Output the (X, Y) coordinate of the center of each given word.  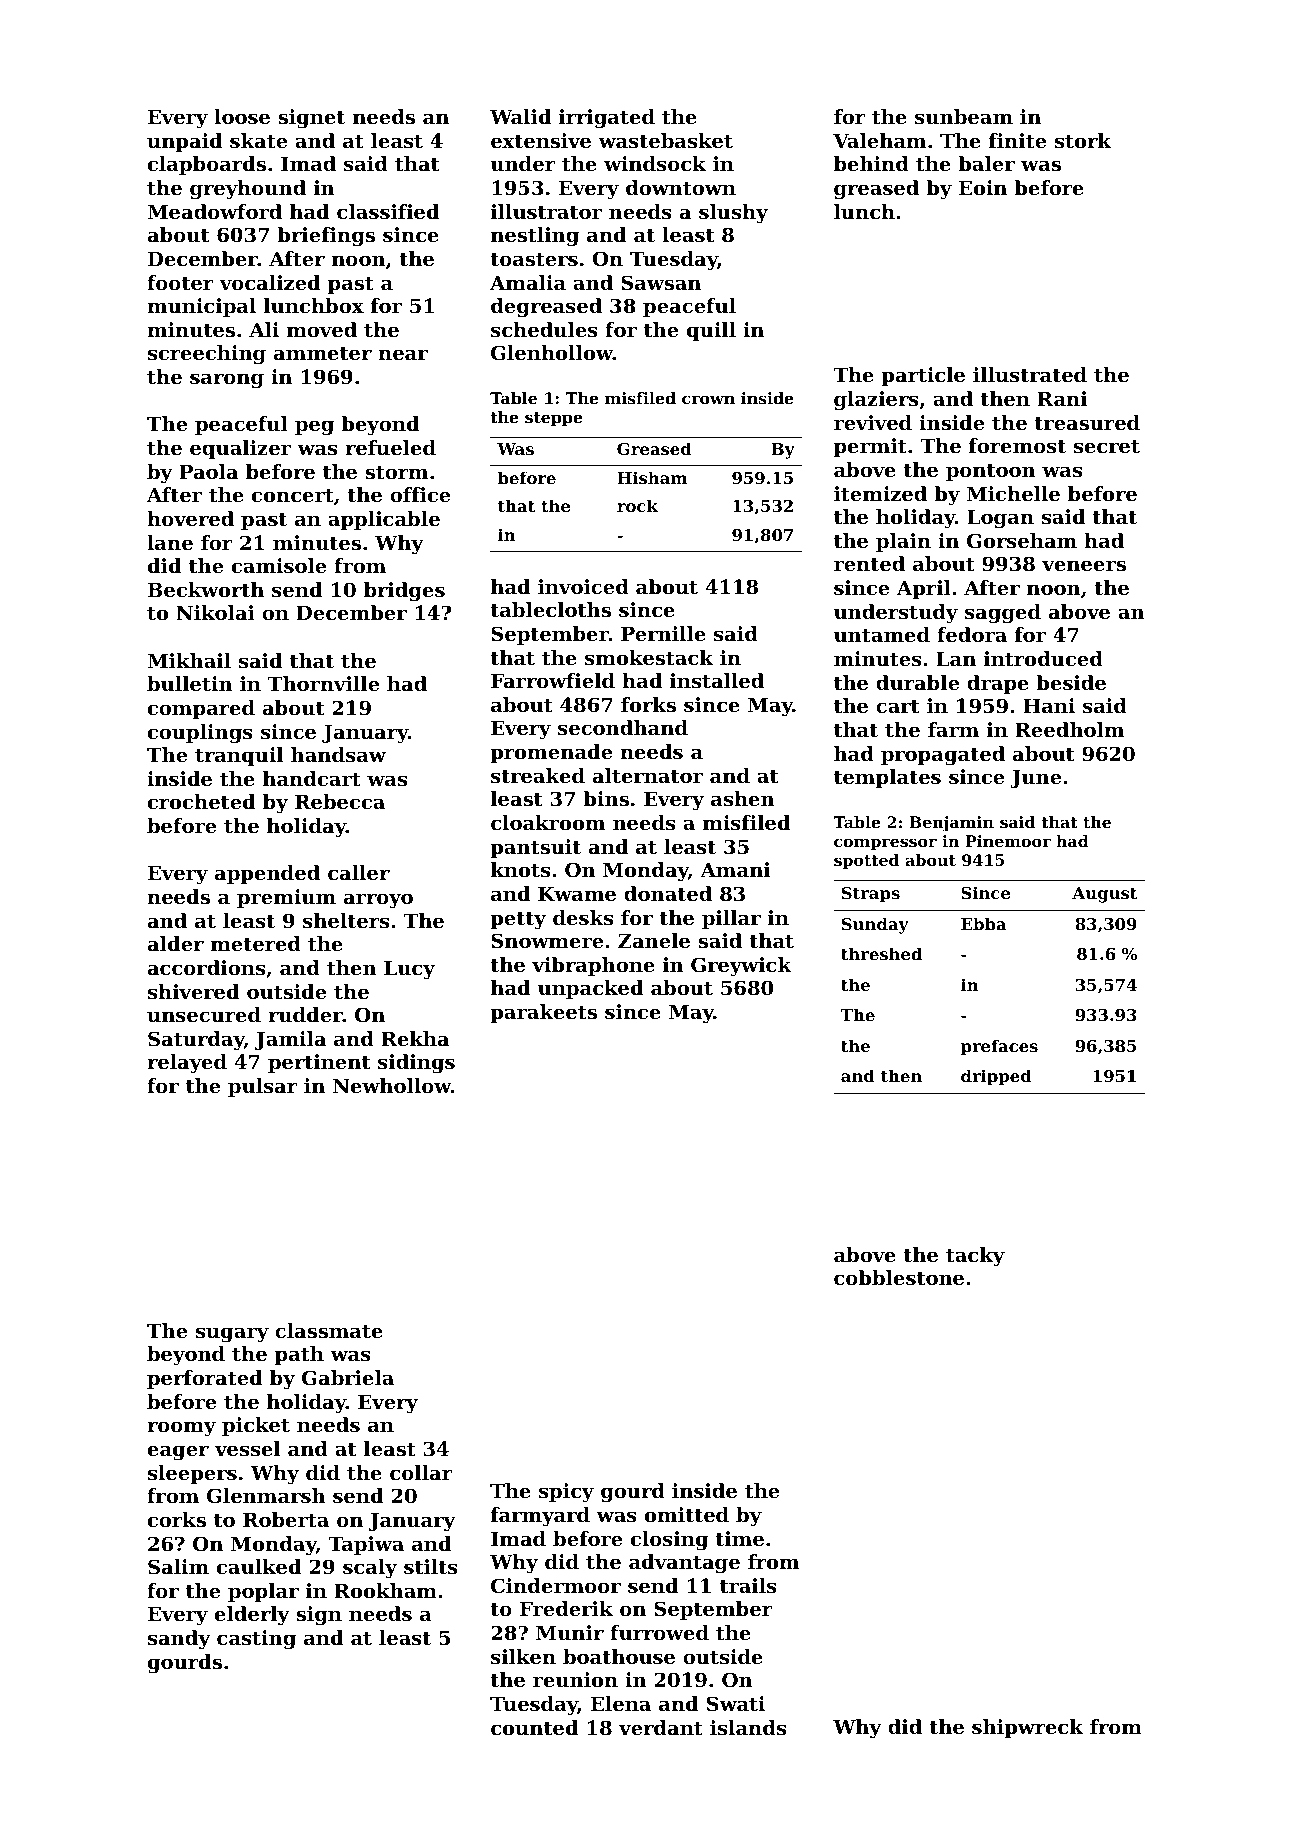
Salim (178, 1567)
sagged (1003, 614)
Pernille (663, 633)
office (420, 495)
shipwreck (1027, 1728)
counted (534, 1728)
